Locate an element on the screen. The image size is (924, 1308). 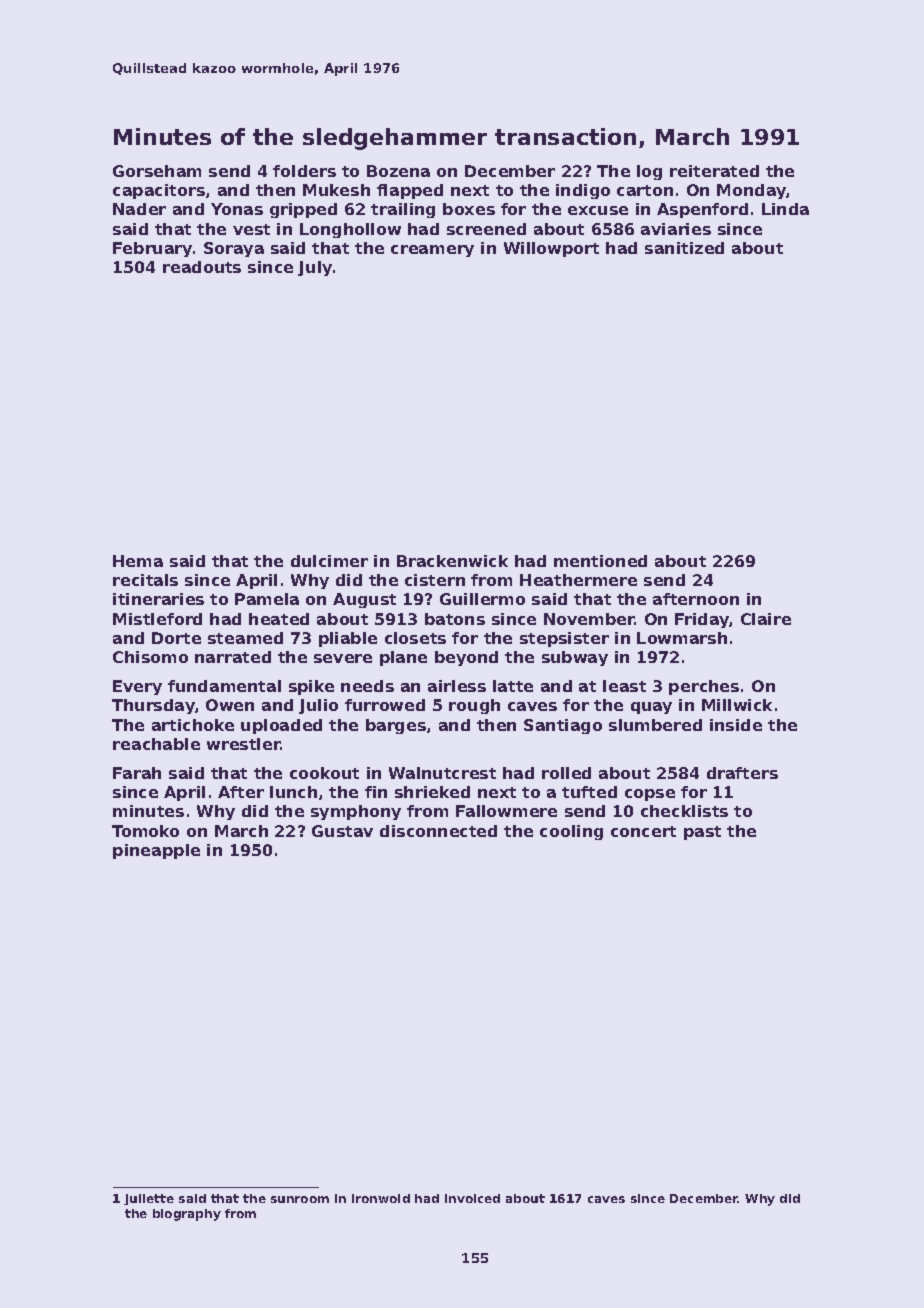
sanitized is located at coordinates (684, 248).
